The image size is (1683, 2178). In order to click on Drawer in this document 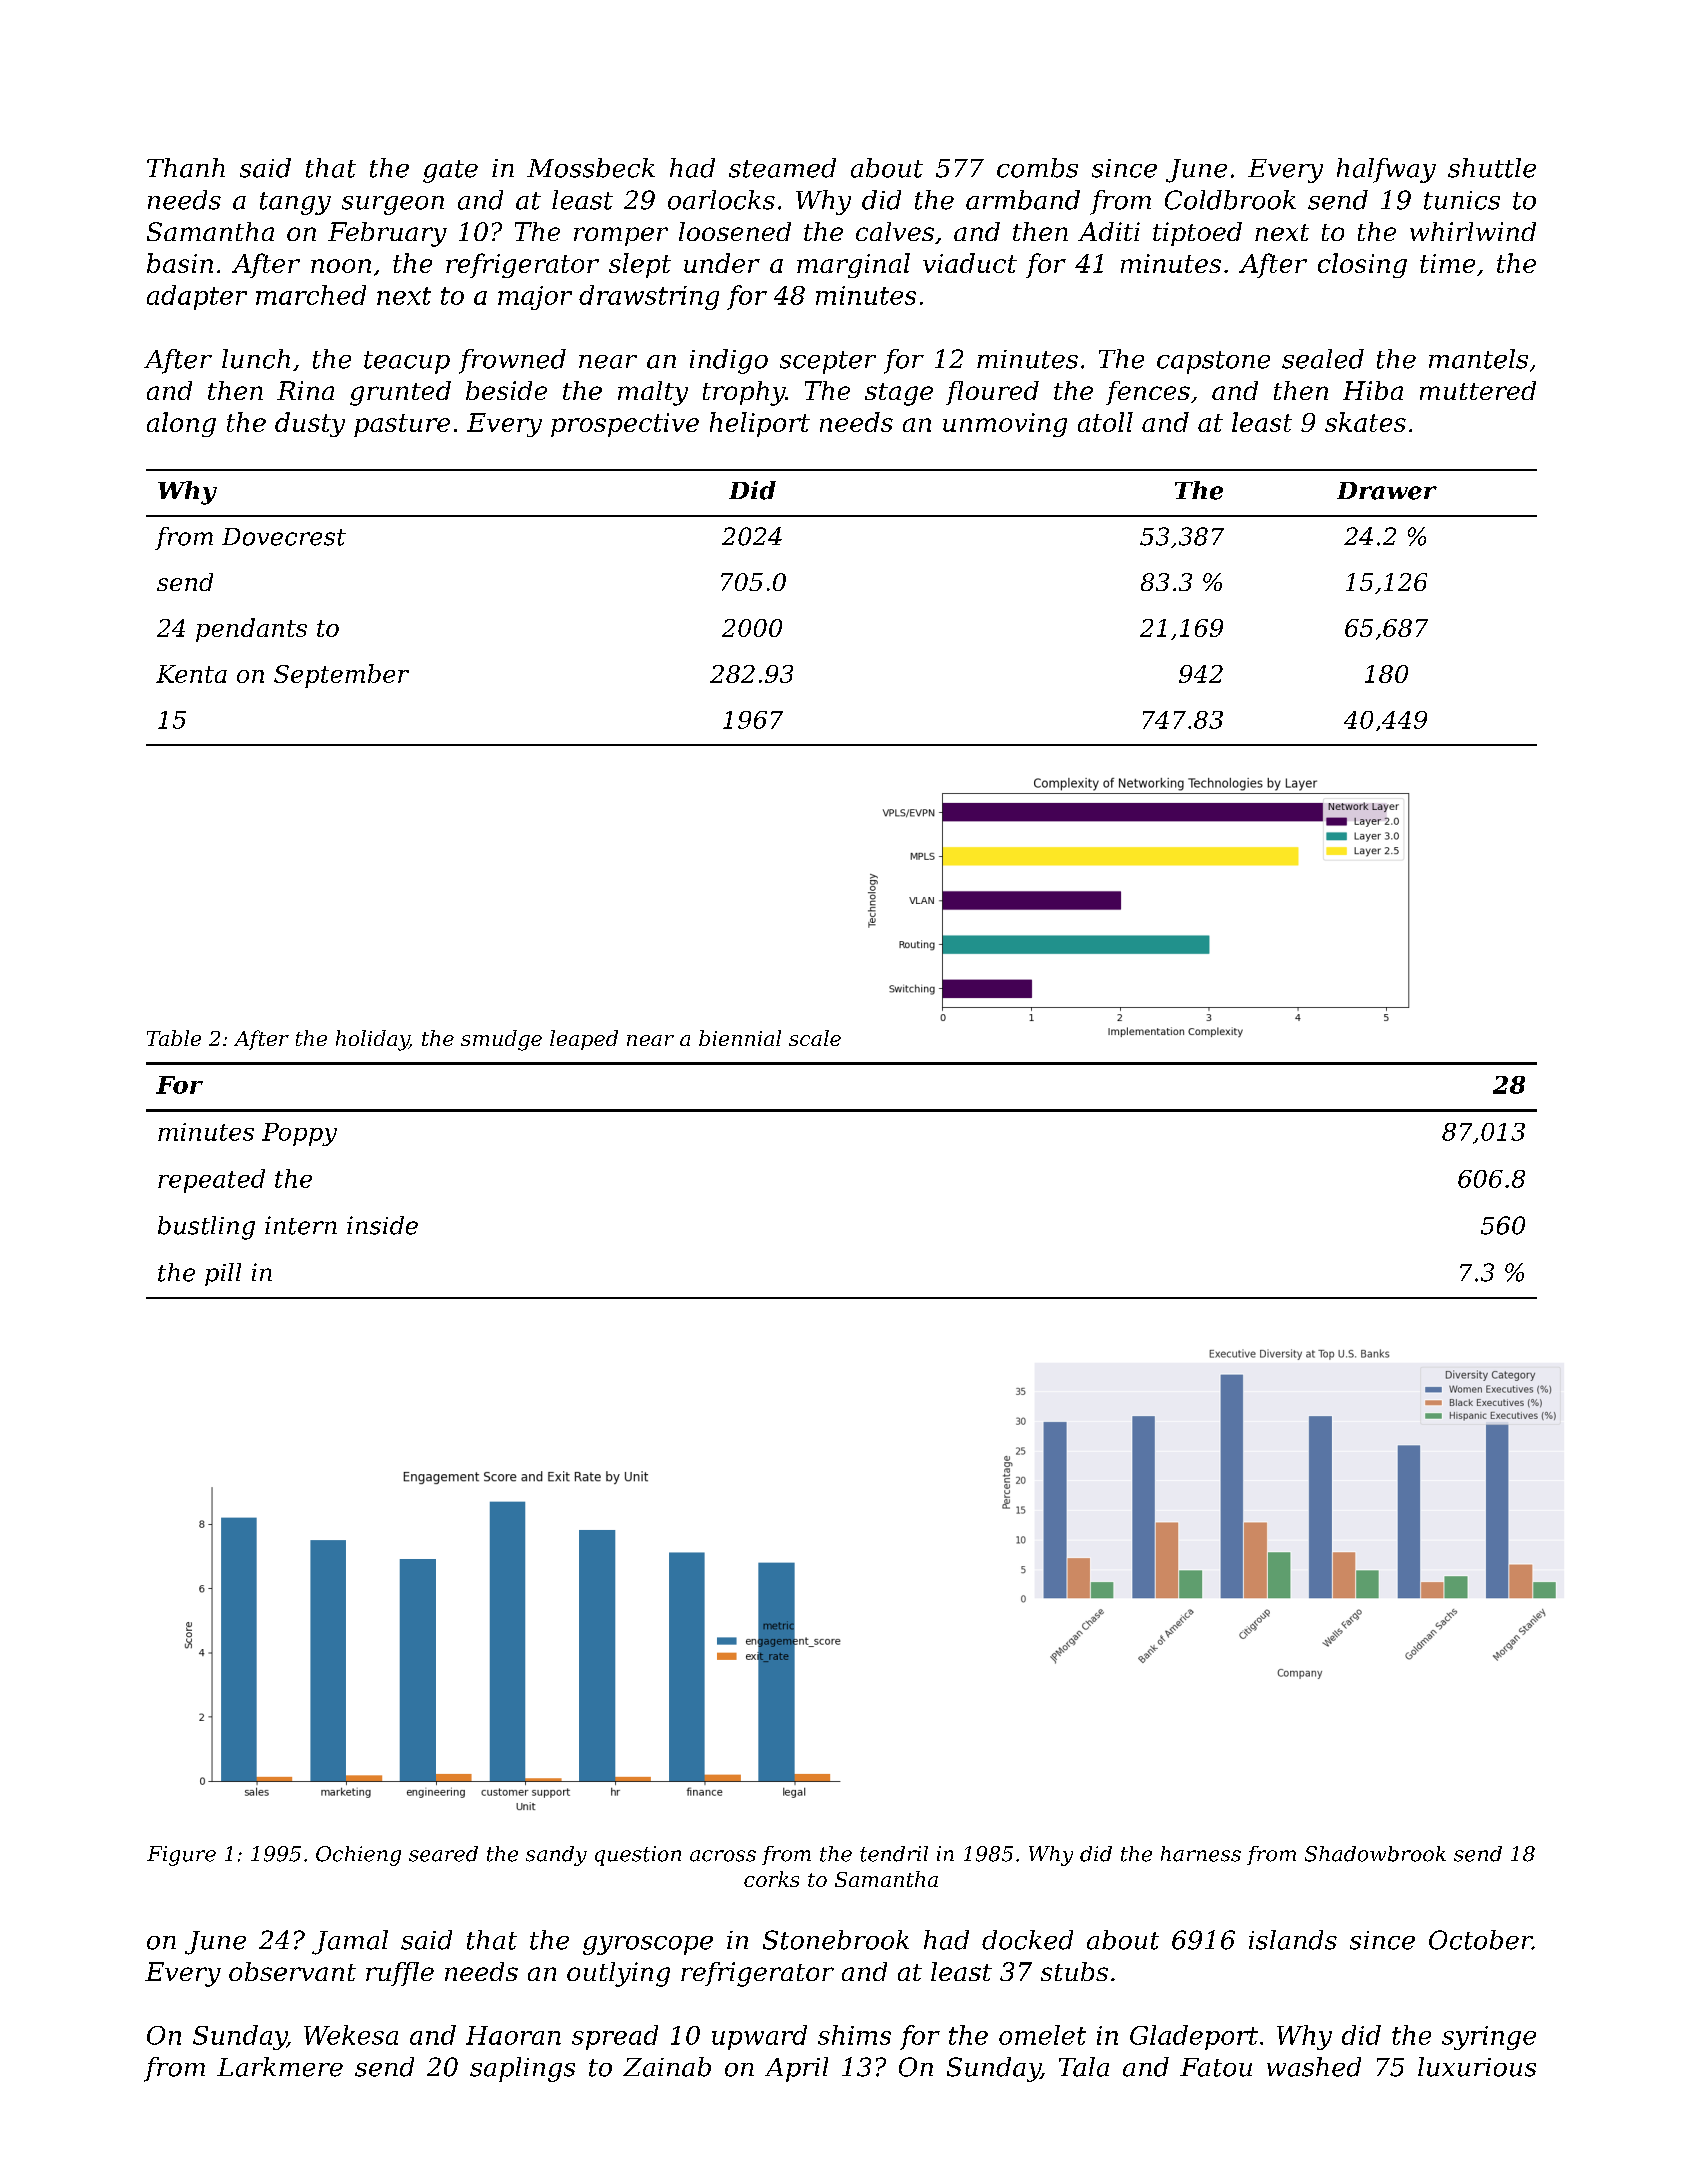, I will do `click(1387, 491)`.
